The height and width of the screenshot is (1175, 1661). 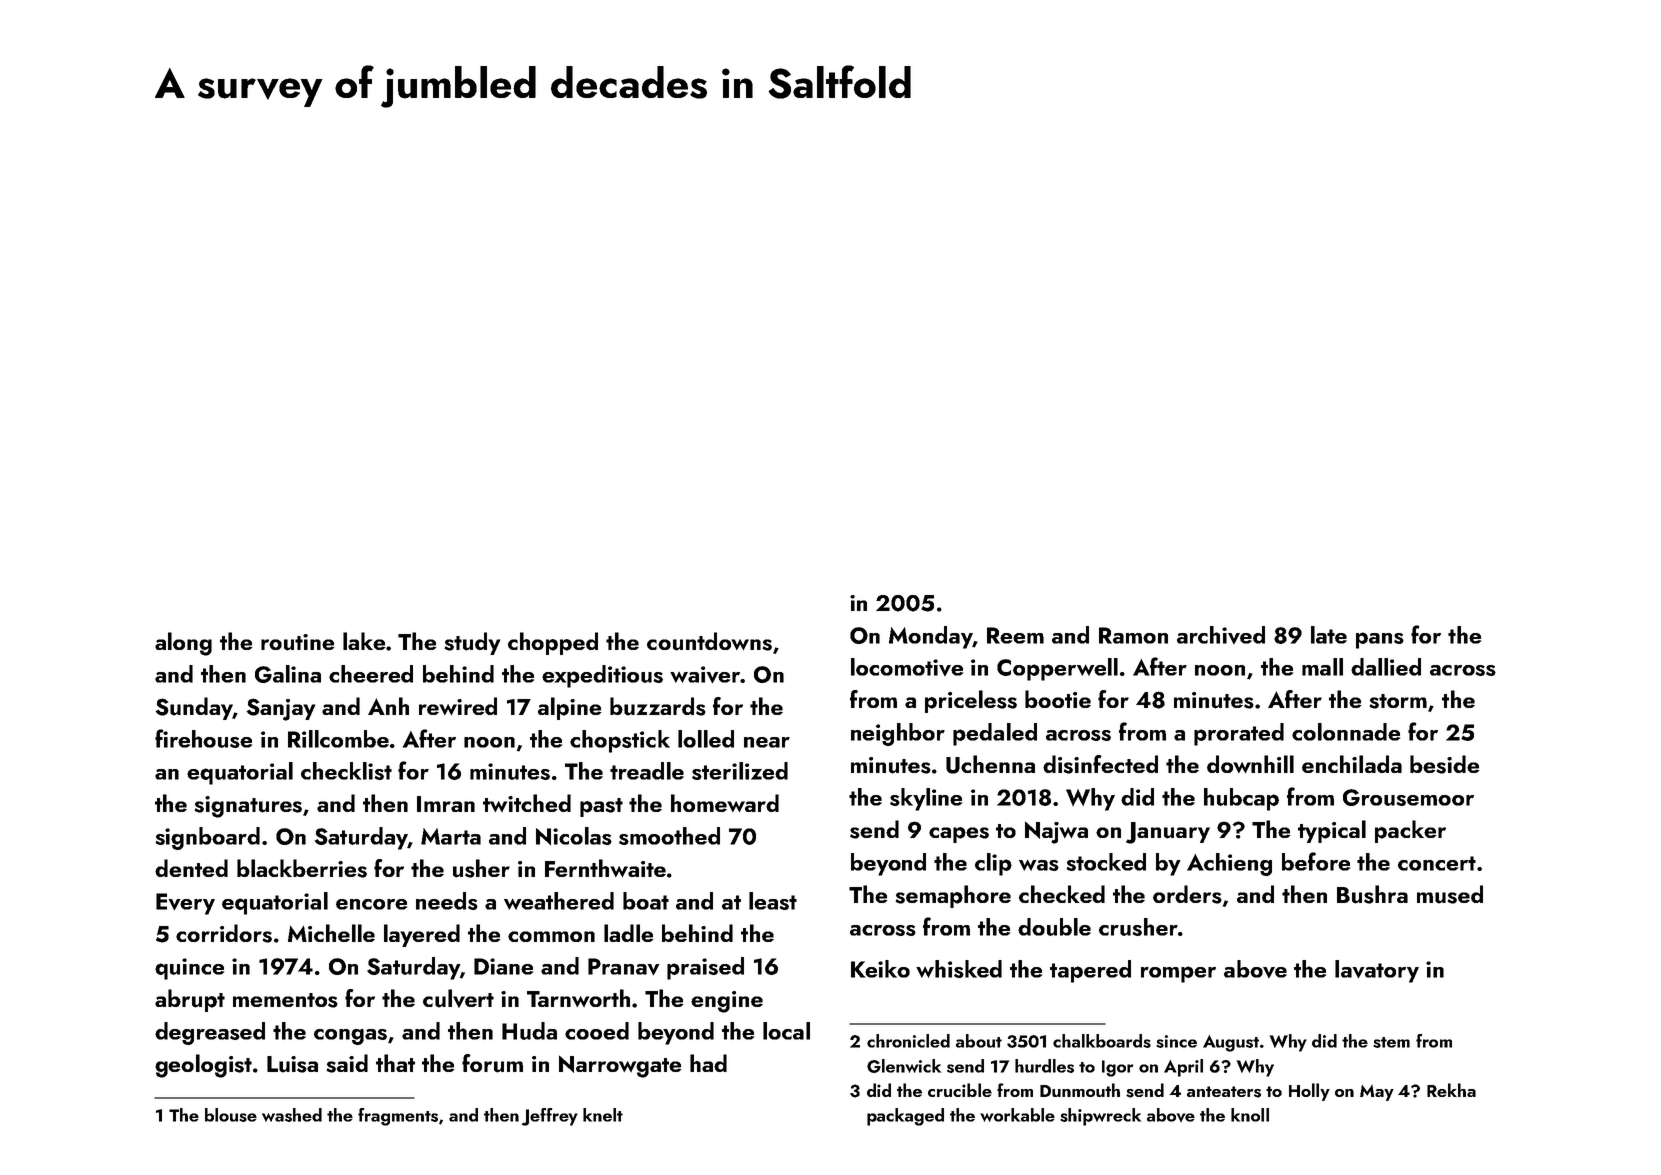 I want to click on whisked, so click(x=959, y=969).
